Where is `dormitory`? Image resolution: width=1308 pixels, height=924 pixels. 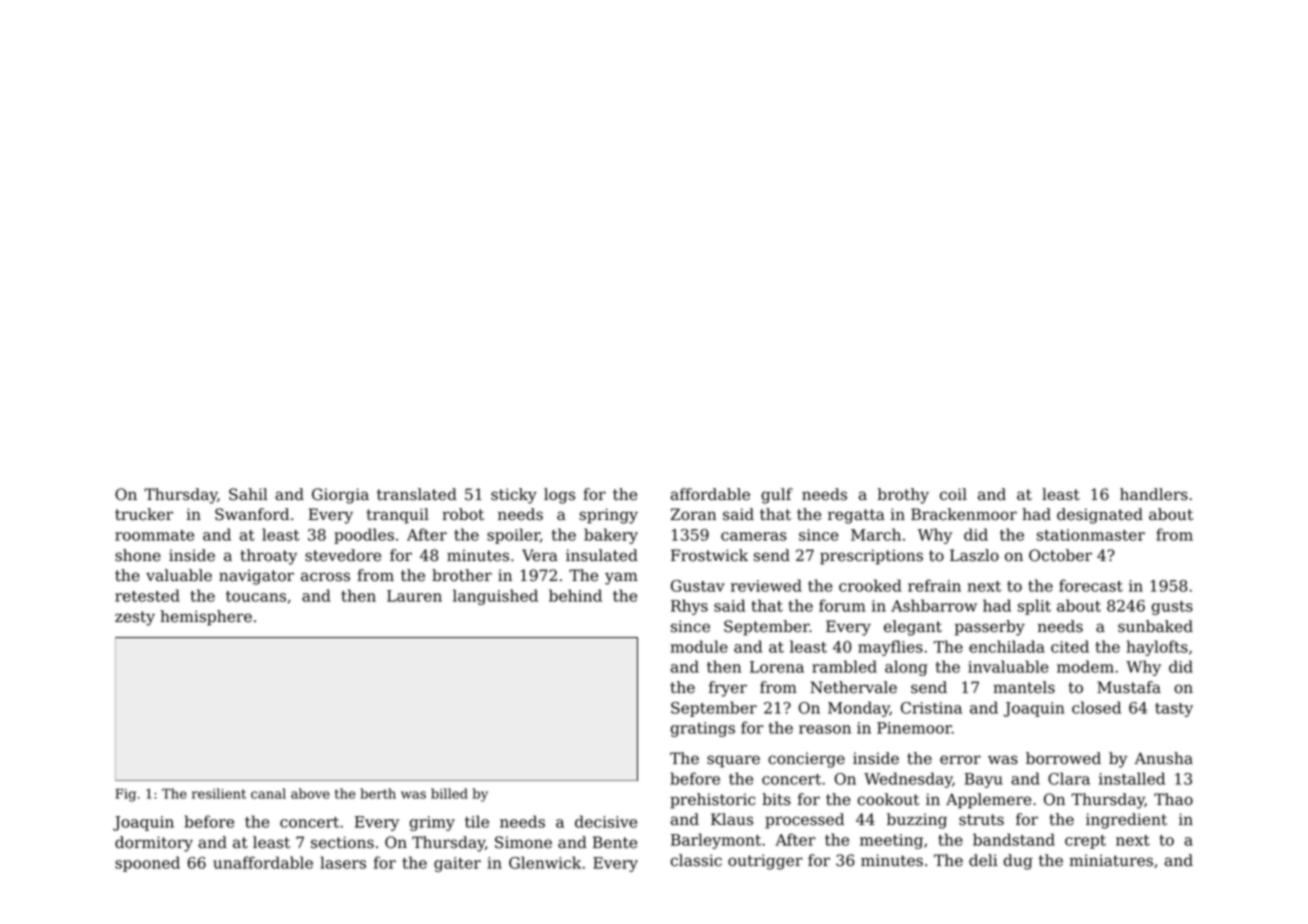 dormitory is located at coordinates (154, 844).
